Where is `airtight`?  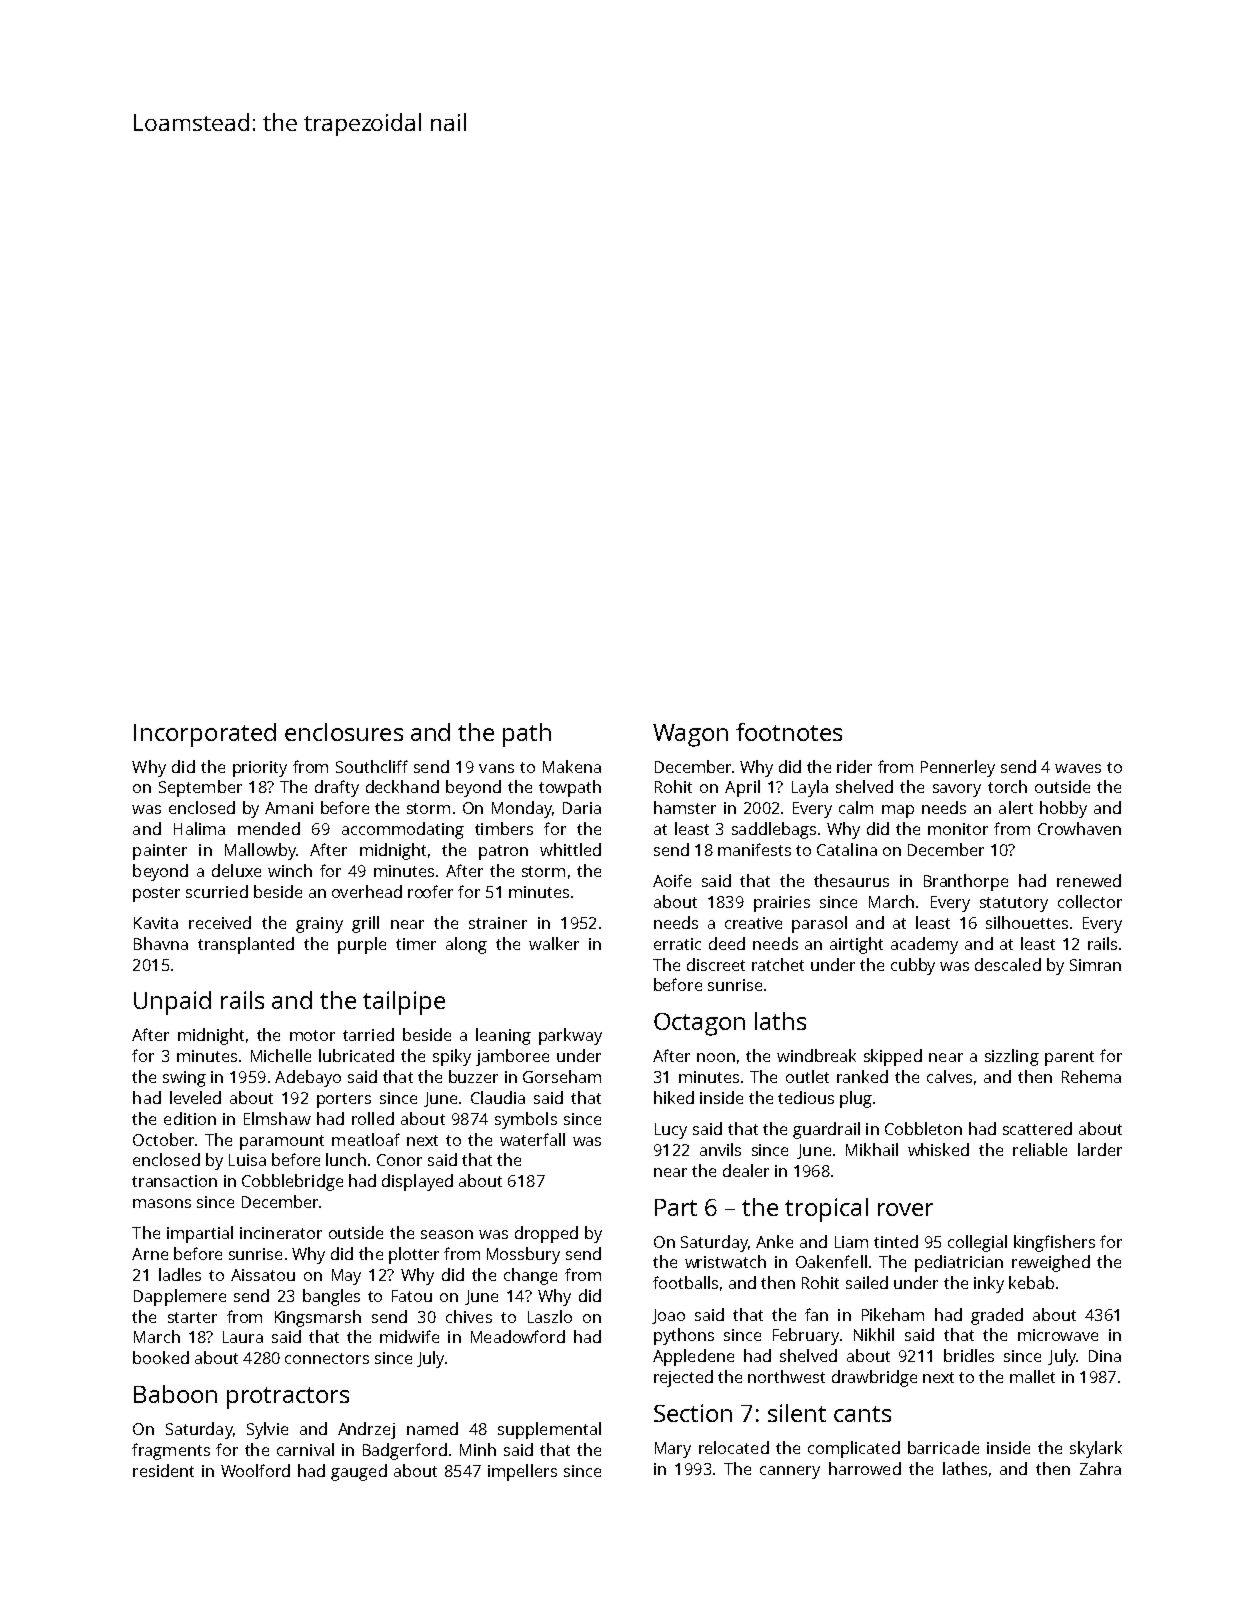 airtight is located at coordinates (856, 945).
